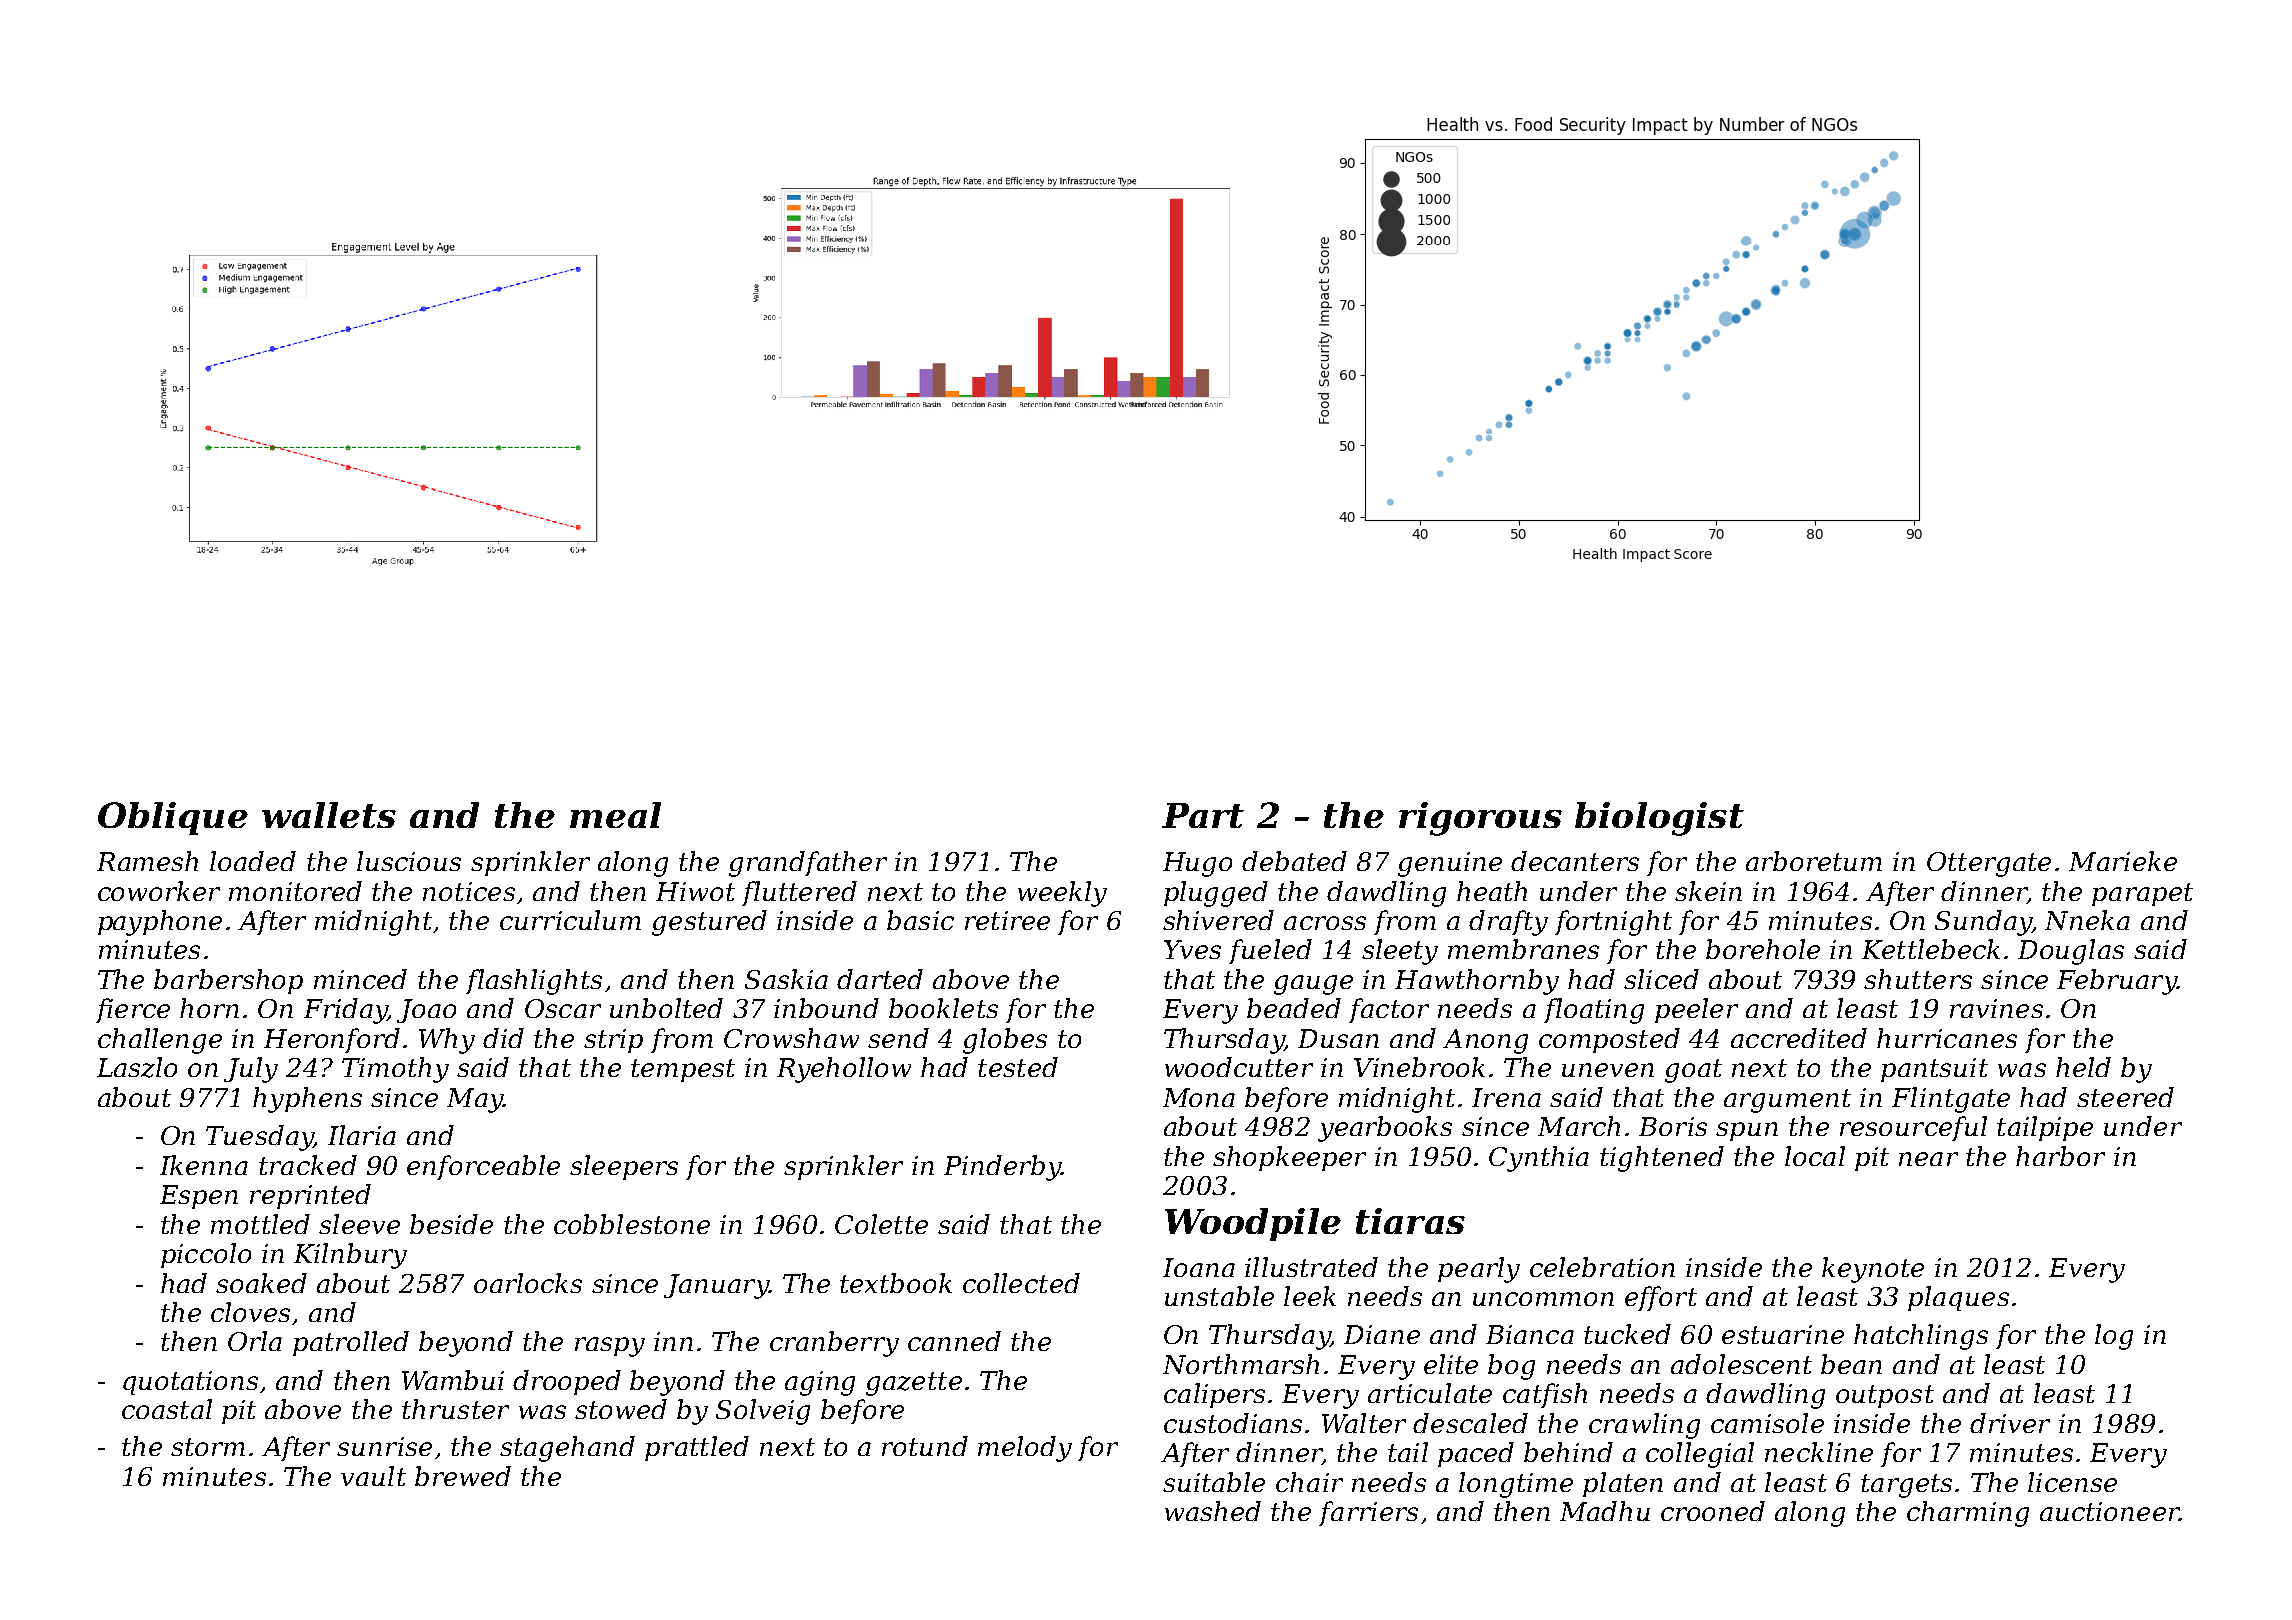 The width and height of the page is (2292, 1620). Describe the element at coordinates (1002, 1168) in the page. I see `Pinderby` at that location.
